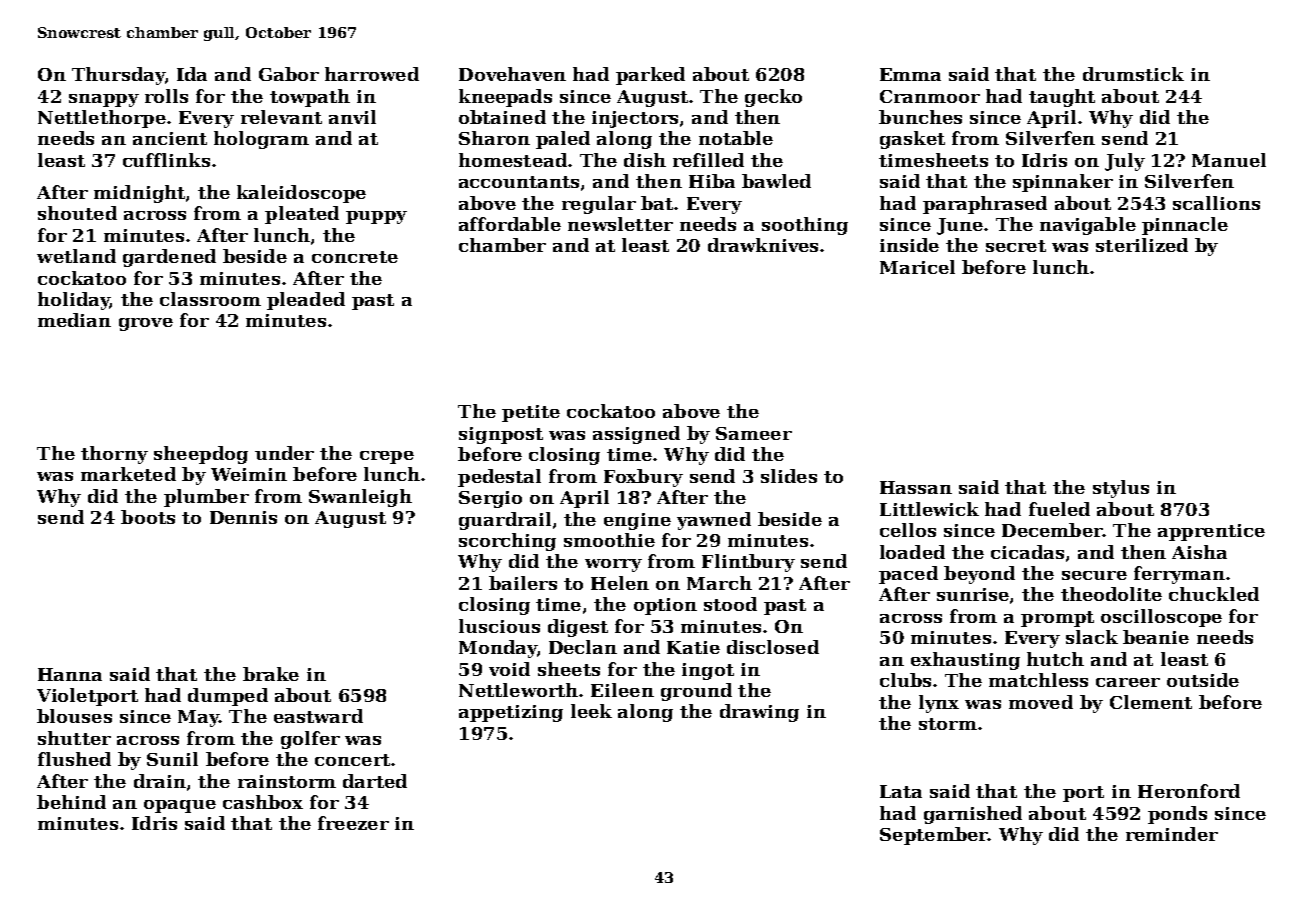 The height and width of the document is (924, 1308). What do you see at coordinates (1133, 74) in the document?
I see `drumstick` at bounding box center [1133, 74].
